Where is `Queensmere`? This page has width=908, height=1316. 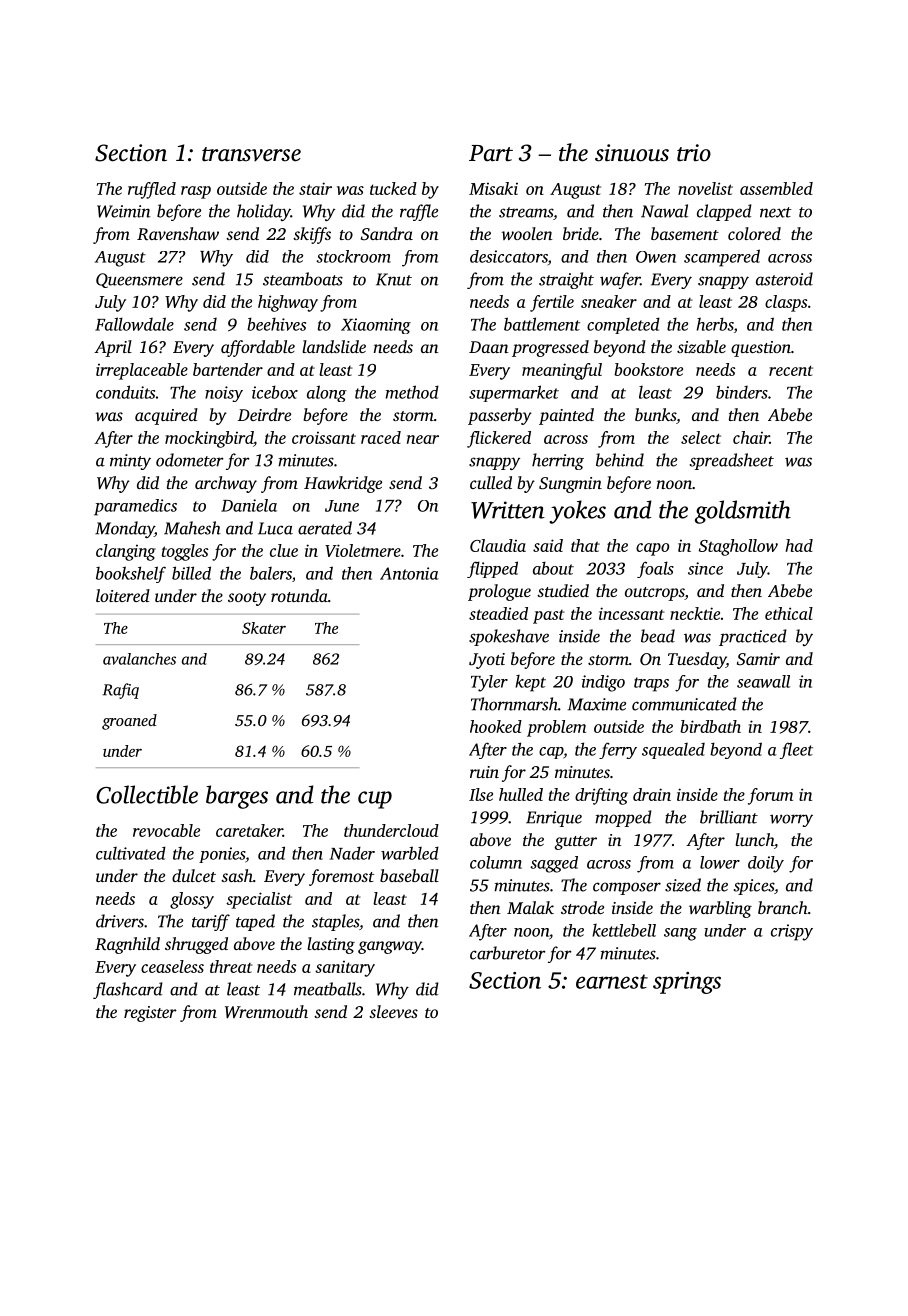 Queensmere is located at coordinates (139, 280).
